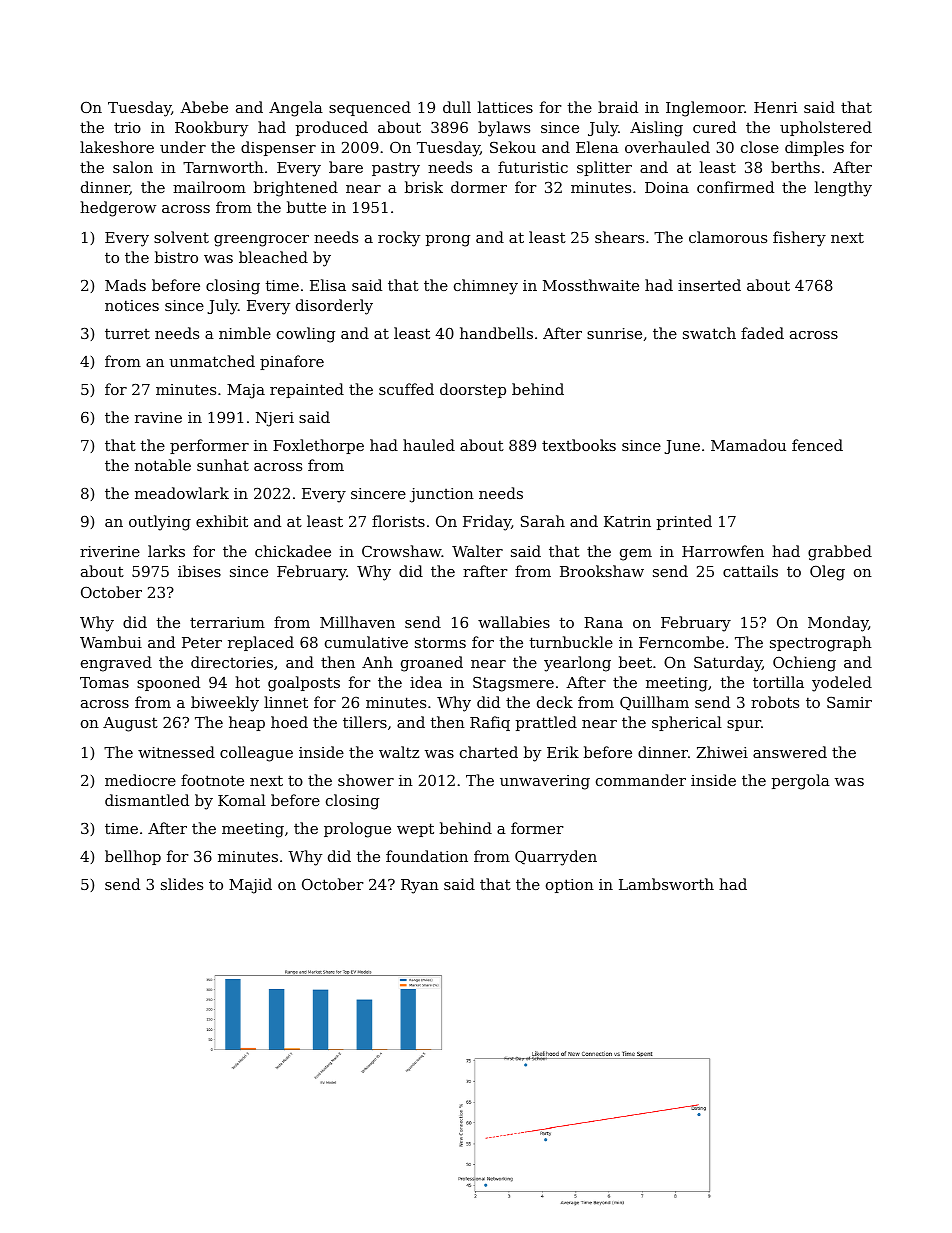  I want to click on notable, so click(163, 465).
